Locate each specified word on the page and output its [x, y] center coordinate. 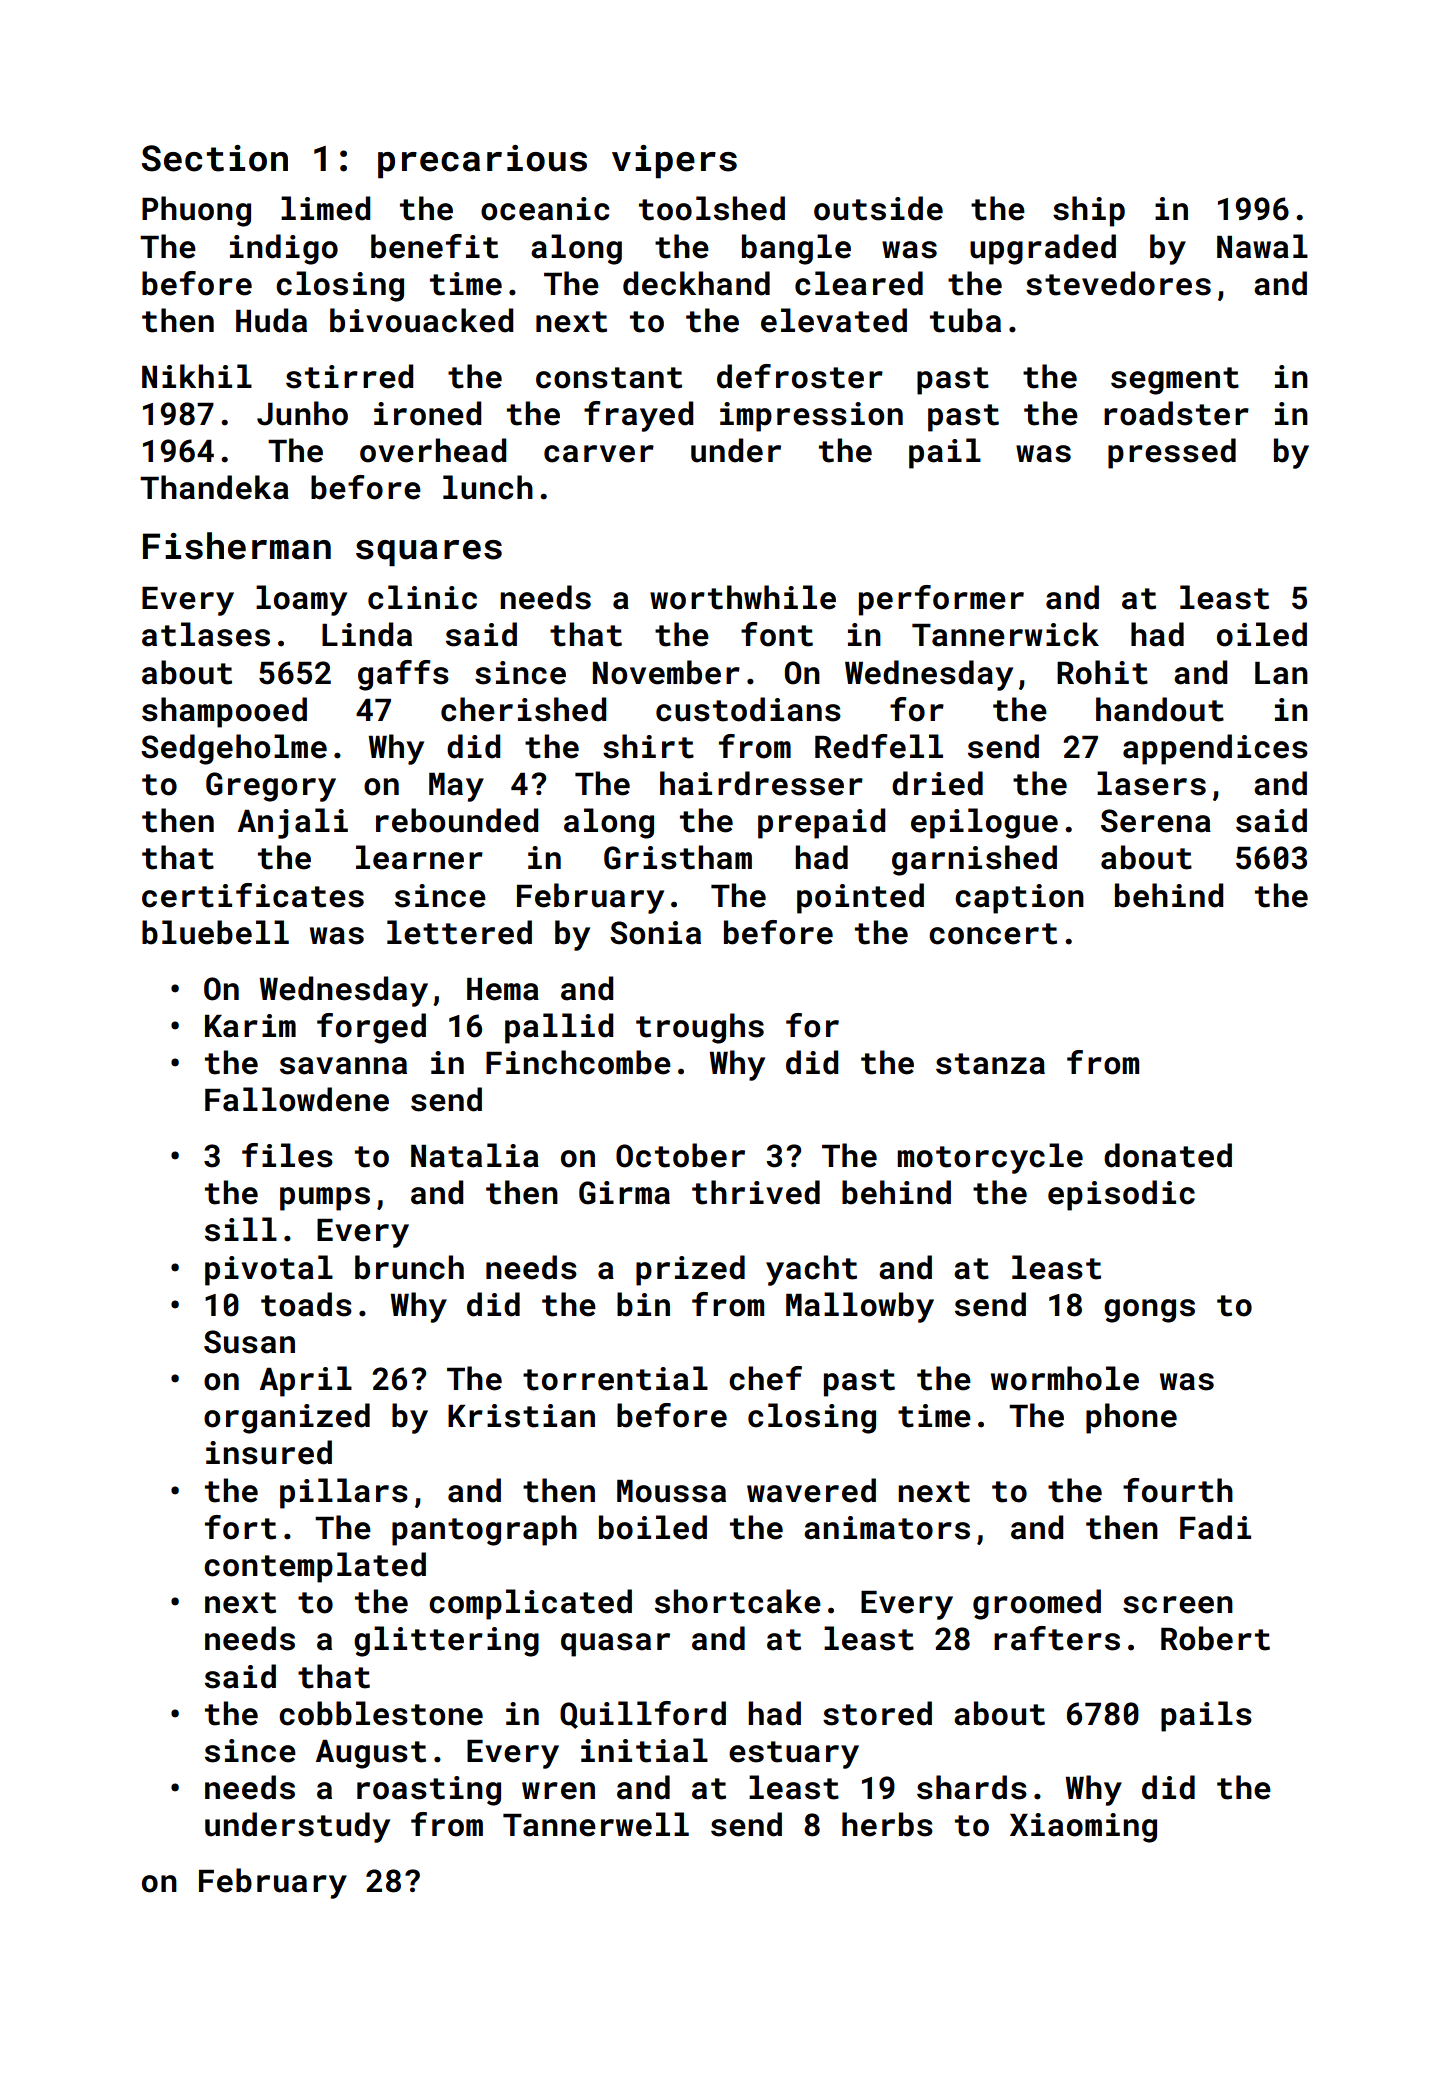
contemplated [315, 1567]
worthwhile [743, 597]
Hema [503, 989]
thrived [756, 1192]
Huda [271, 320]
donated [1168, 1155]
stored [877, 1713]
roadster [1176, 413]
